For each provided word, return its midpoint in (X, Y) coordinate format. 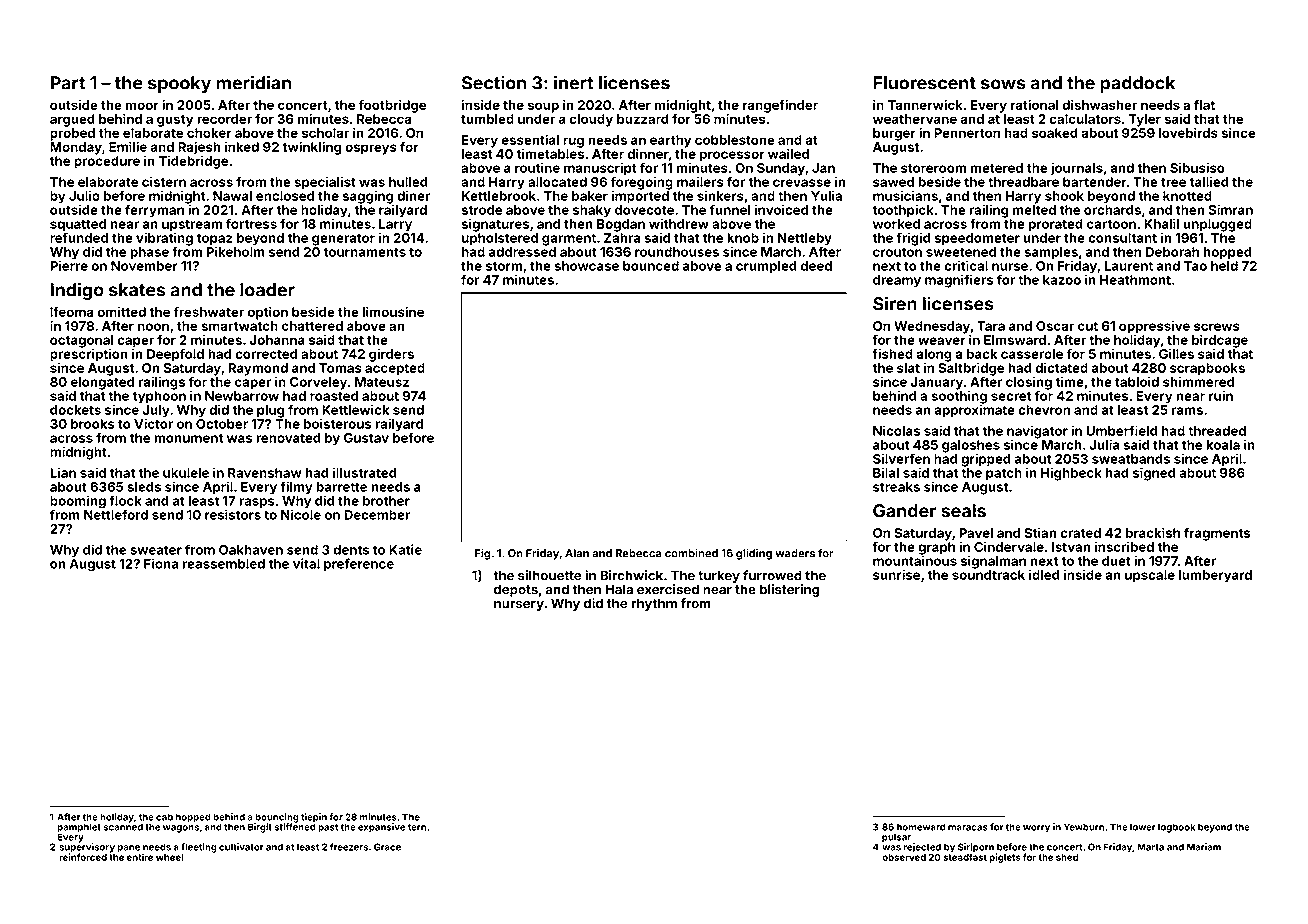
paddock (1137, 84)
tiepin (314, 818)
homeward (921, 827)
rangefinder (780, 106)
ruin (1221, 395)
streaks (896, 487)
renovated (288, 438)
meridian (254, 82)
